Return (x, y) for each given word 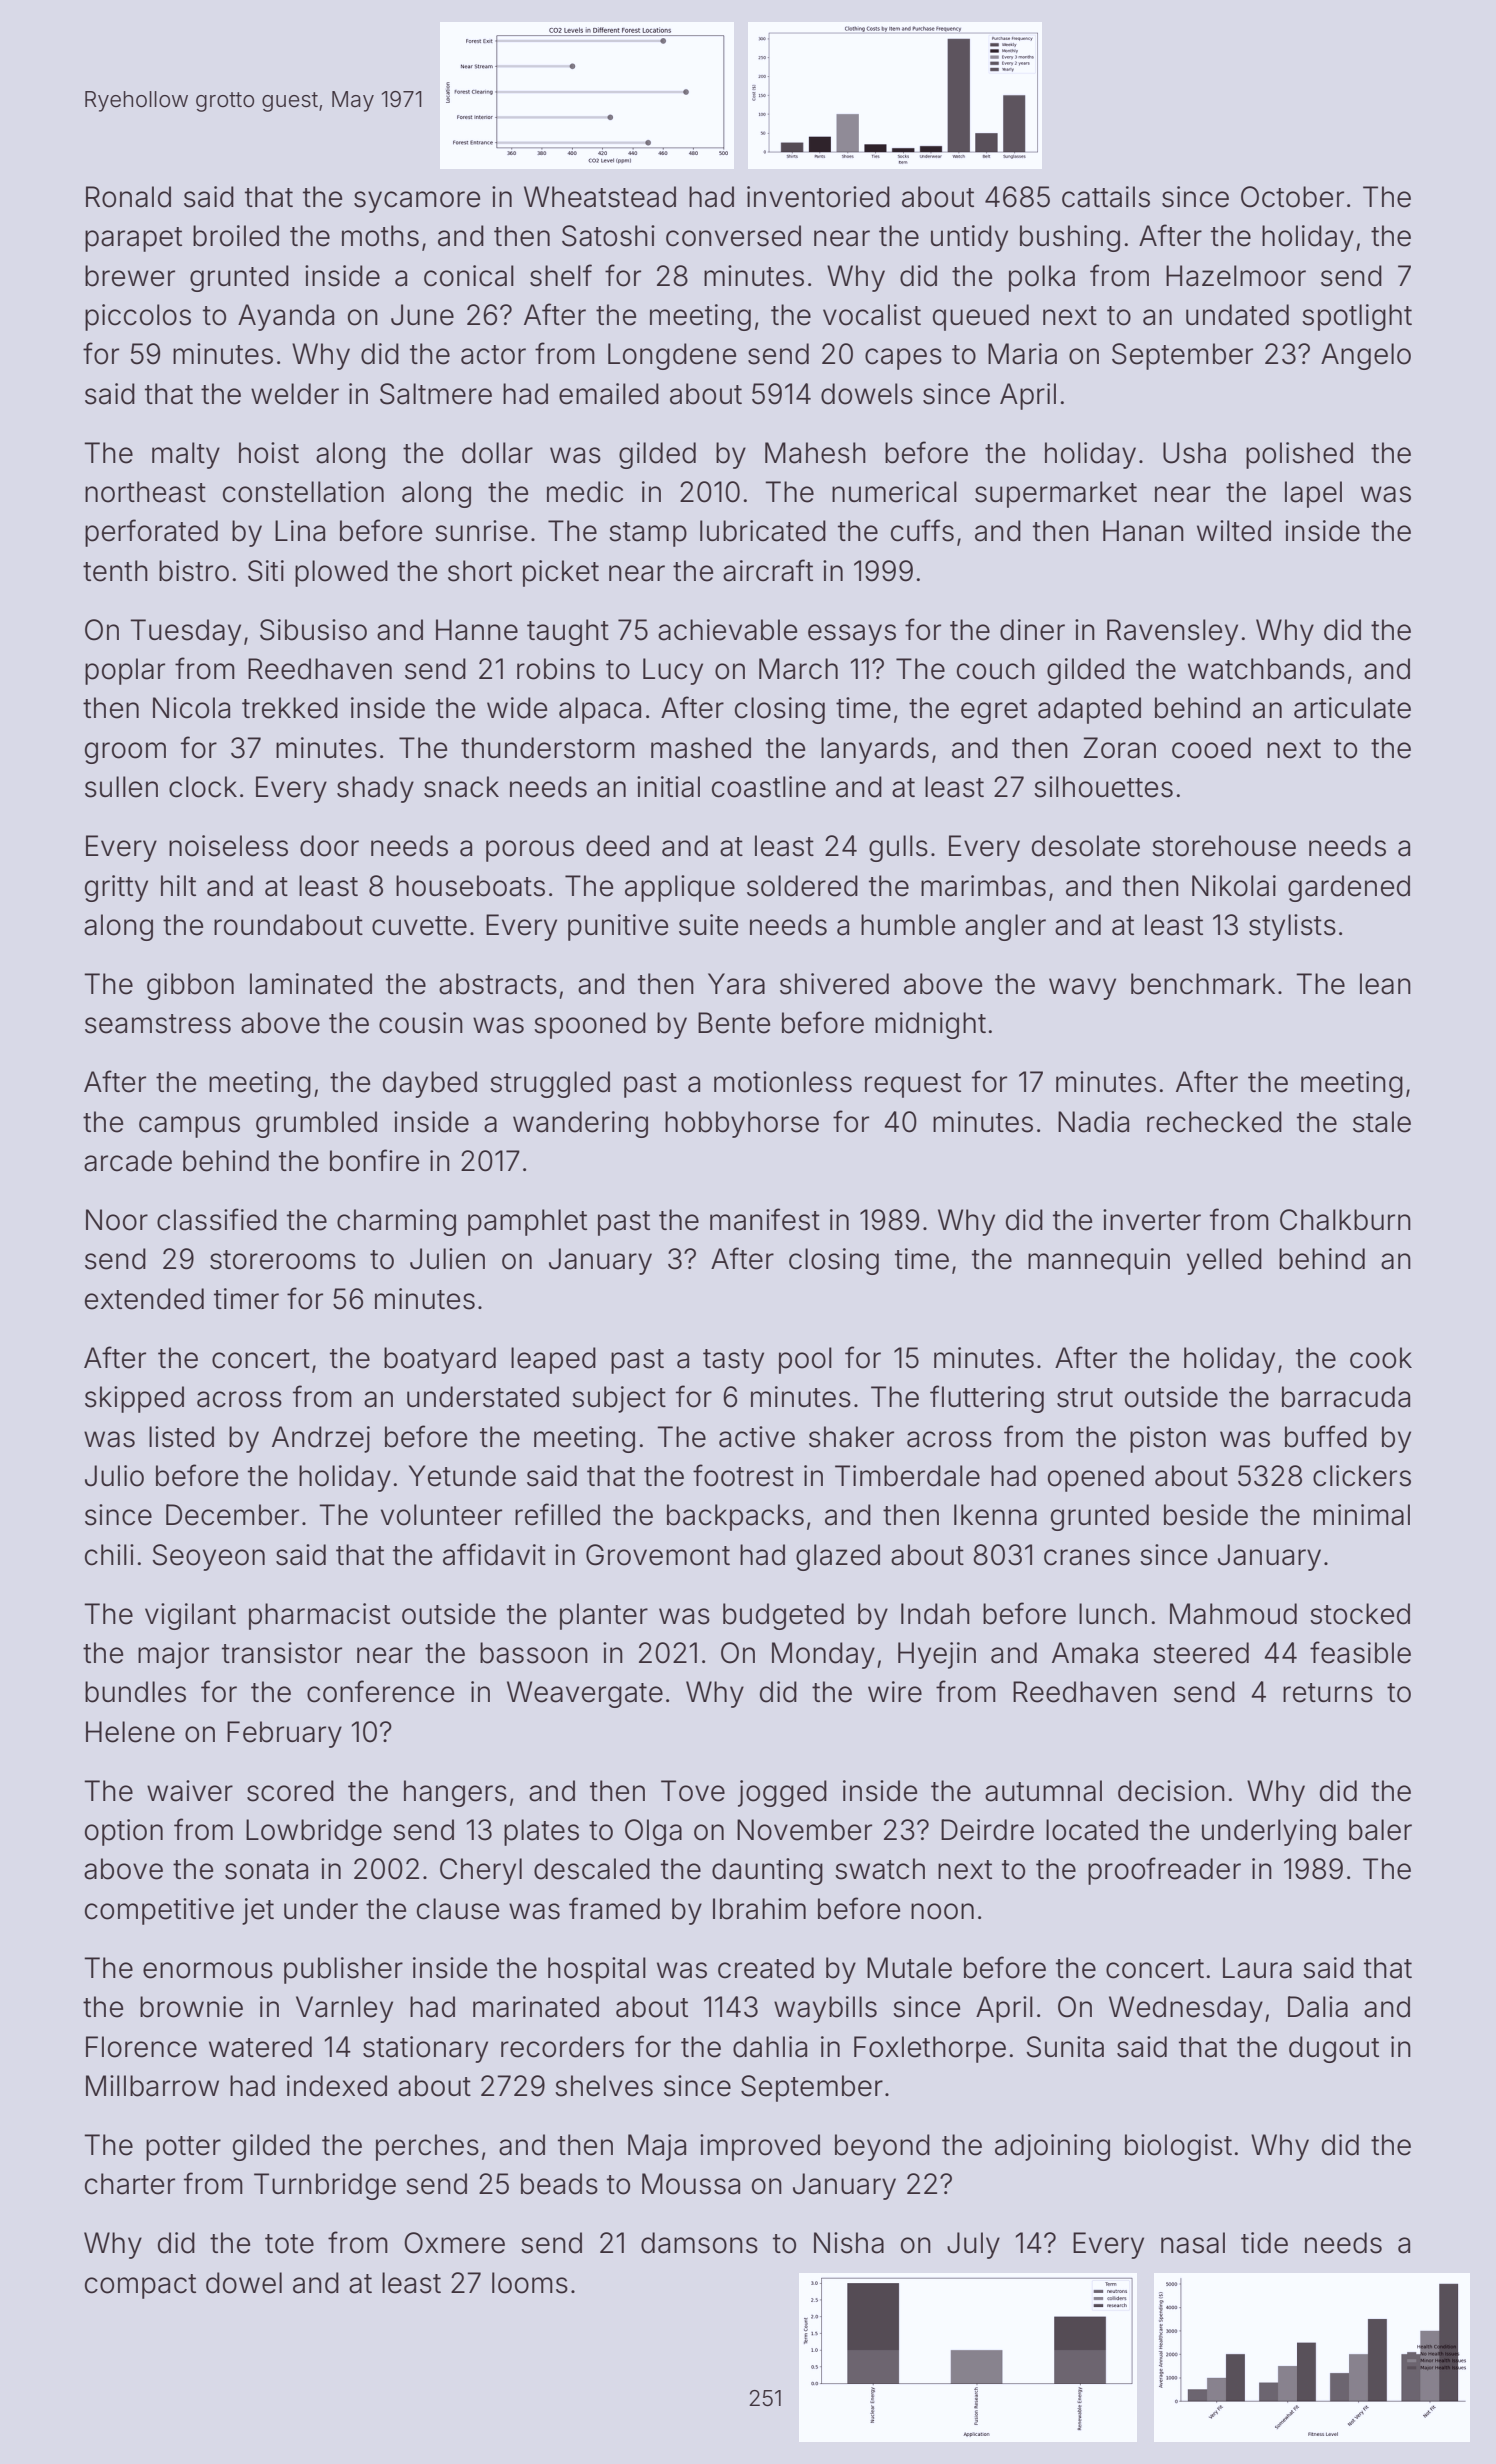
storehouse (1224, 846)
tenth (115, 571)
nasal (1193, 2243)
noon (942, 1911)
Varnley (344, 2009)
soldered (802, 886)
